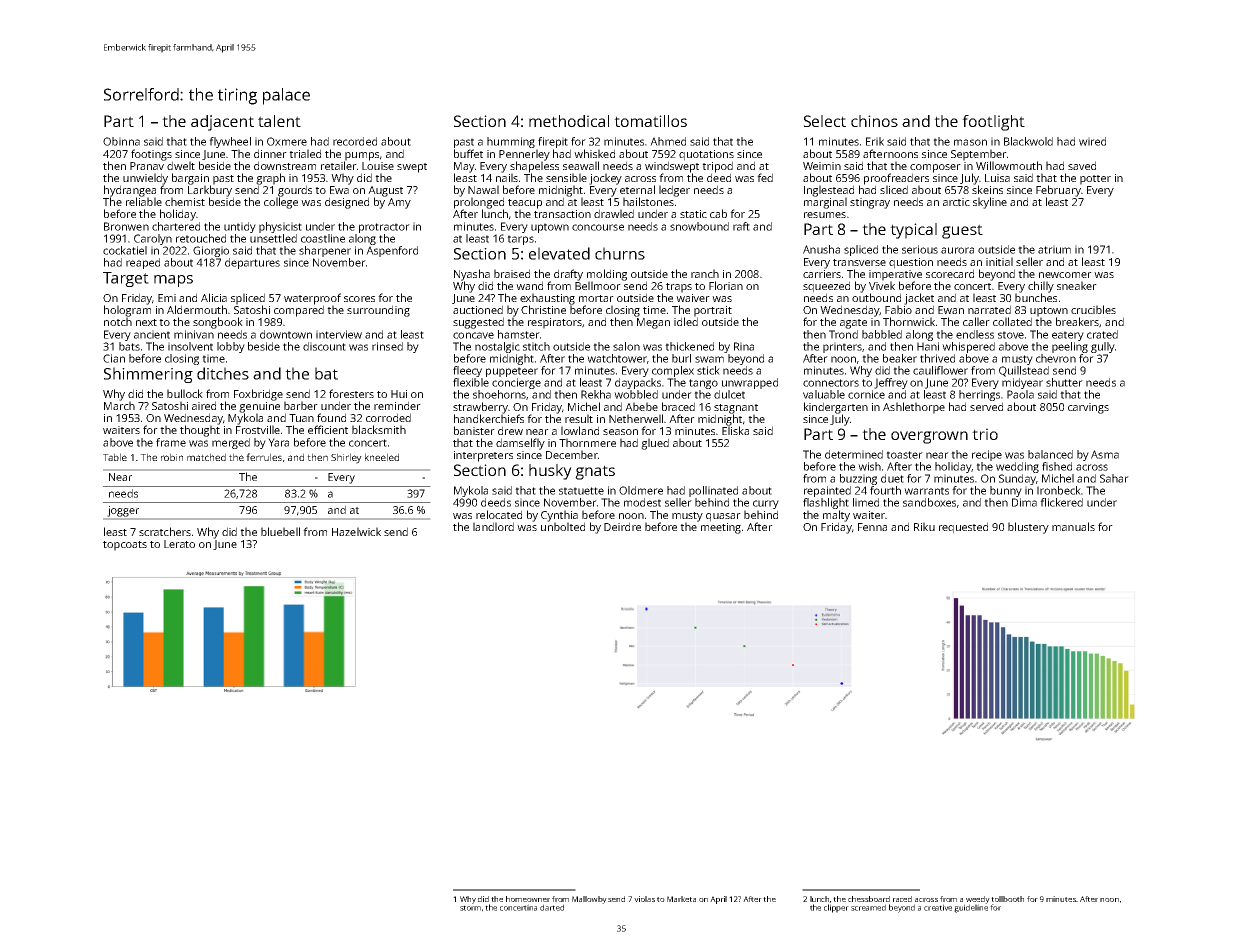 This page has width=1233, height=952. I want to click on footings, so click(151, 155).
